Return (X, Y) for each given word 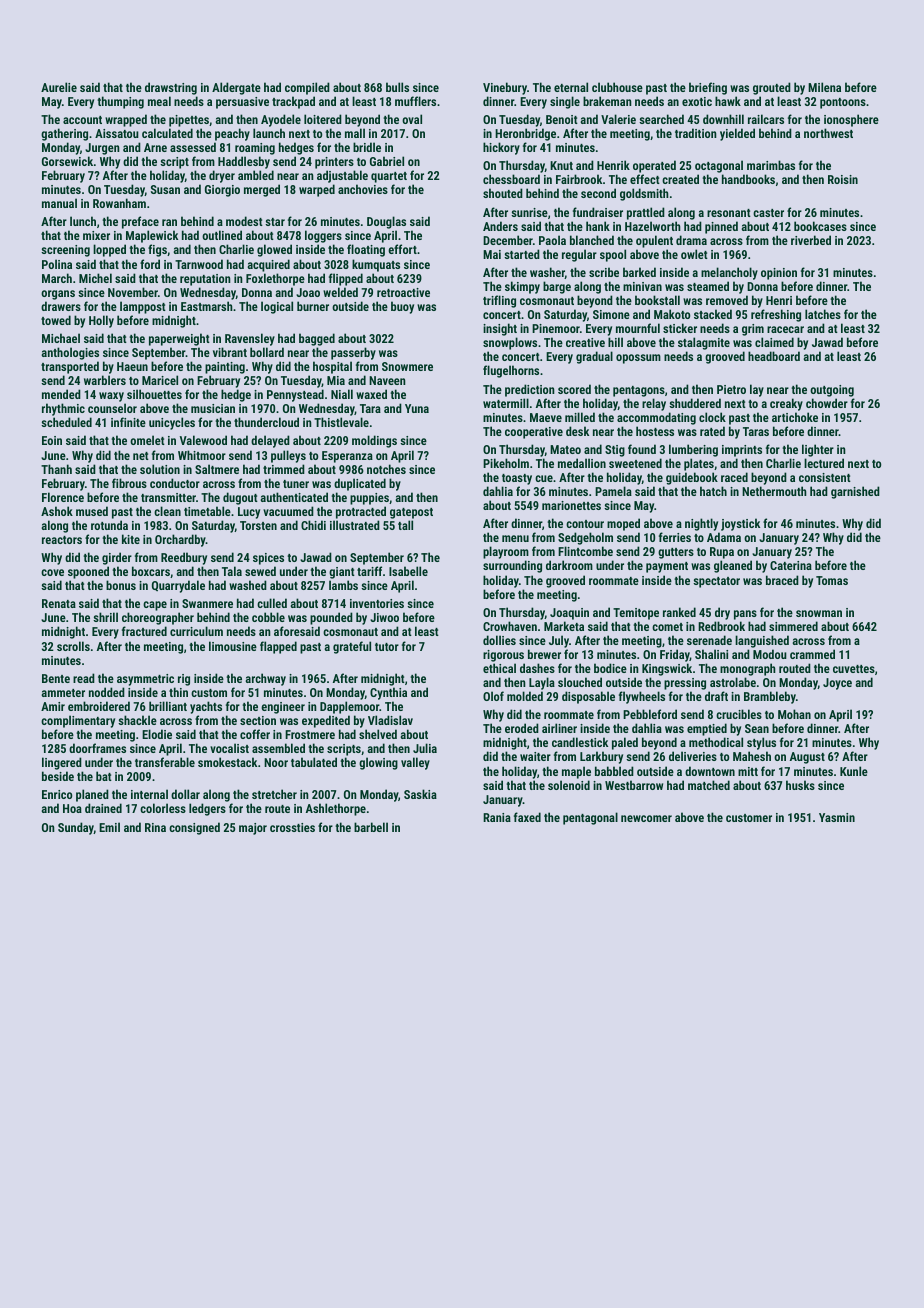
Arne (155, 147)
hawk (728, 101)
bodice (610, 668)
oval (412, 119)
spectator (716, 582)
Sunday (76, 828)
